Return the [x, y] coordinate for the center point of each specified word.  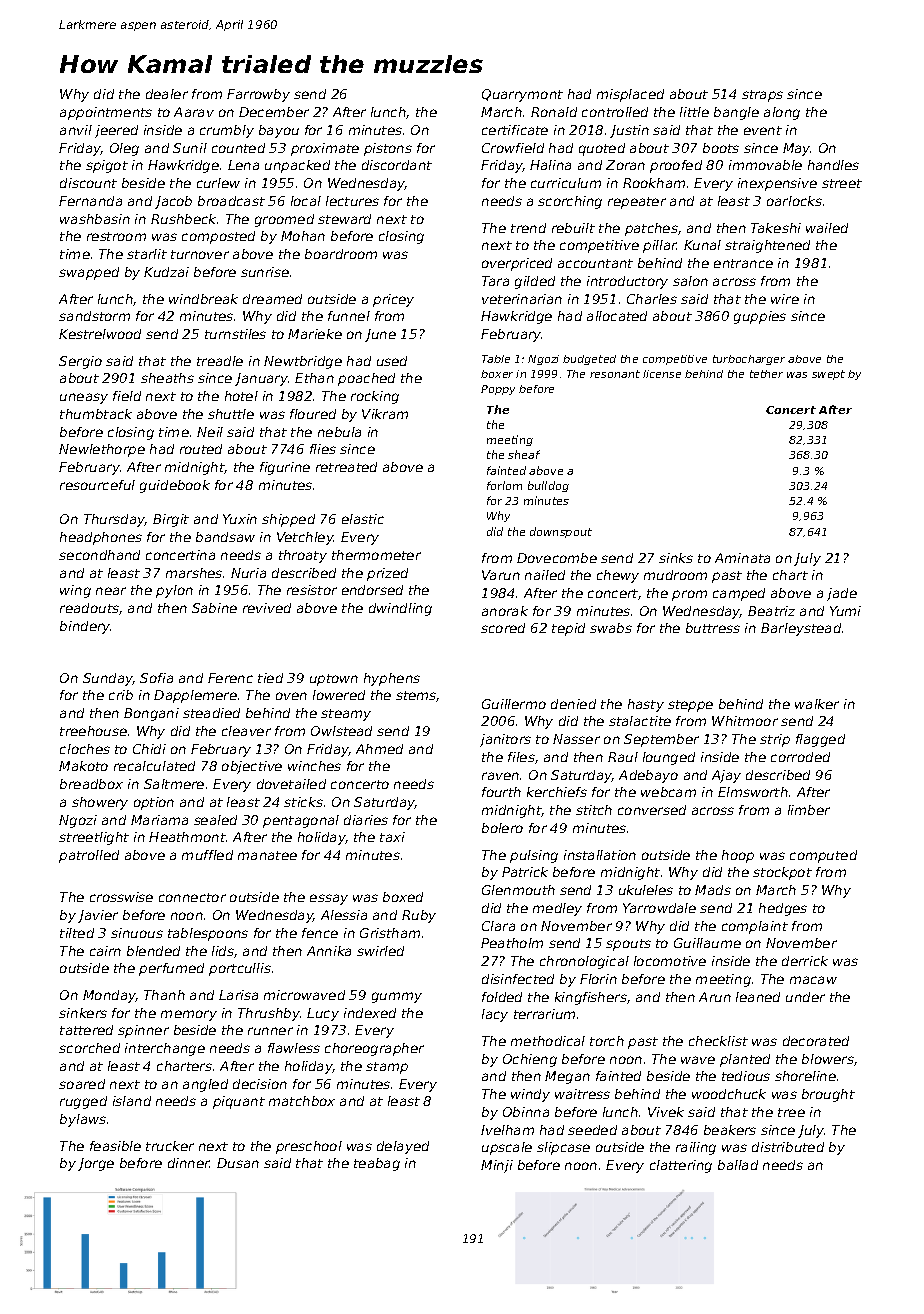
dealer [167, 94]
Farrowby [258, 95]
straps [762, 96]
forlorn [504, 485]
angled [205, 1085]
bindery [85, 627]
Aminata [742, 558]
